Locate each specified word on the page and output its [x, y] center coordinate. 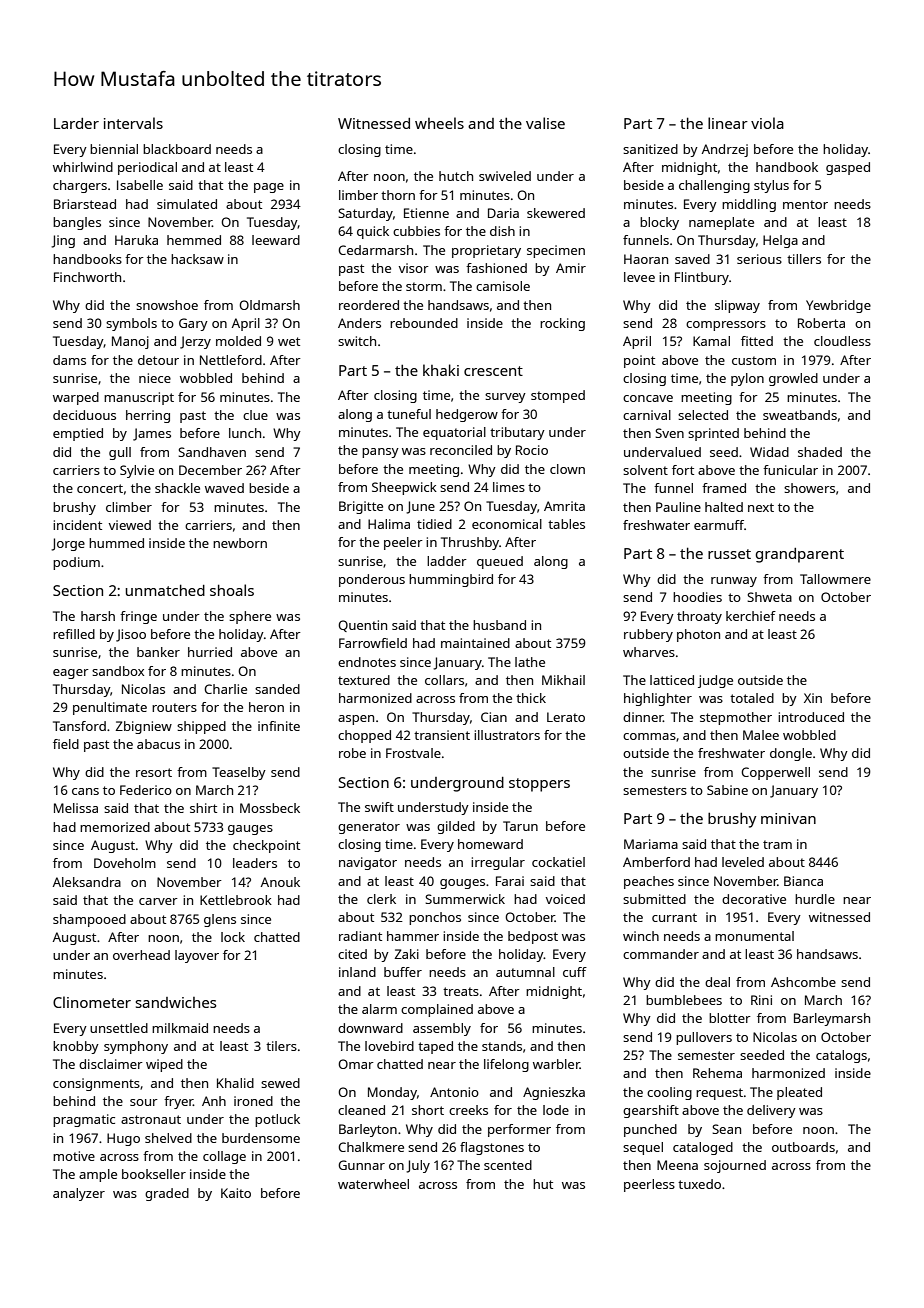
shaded [820, 452]
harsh [98, 616]
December [210, 470]
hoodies [697, 597]
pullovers [704, 1038]
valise [545, 123]
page [269, 188]
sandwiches [176, 1002]
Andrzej [725, 150]
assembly [442, 1029]
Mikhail [563, 680]
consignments [96, 1084]
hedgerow [467, 415]
